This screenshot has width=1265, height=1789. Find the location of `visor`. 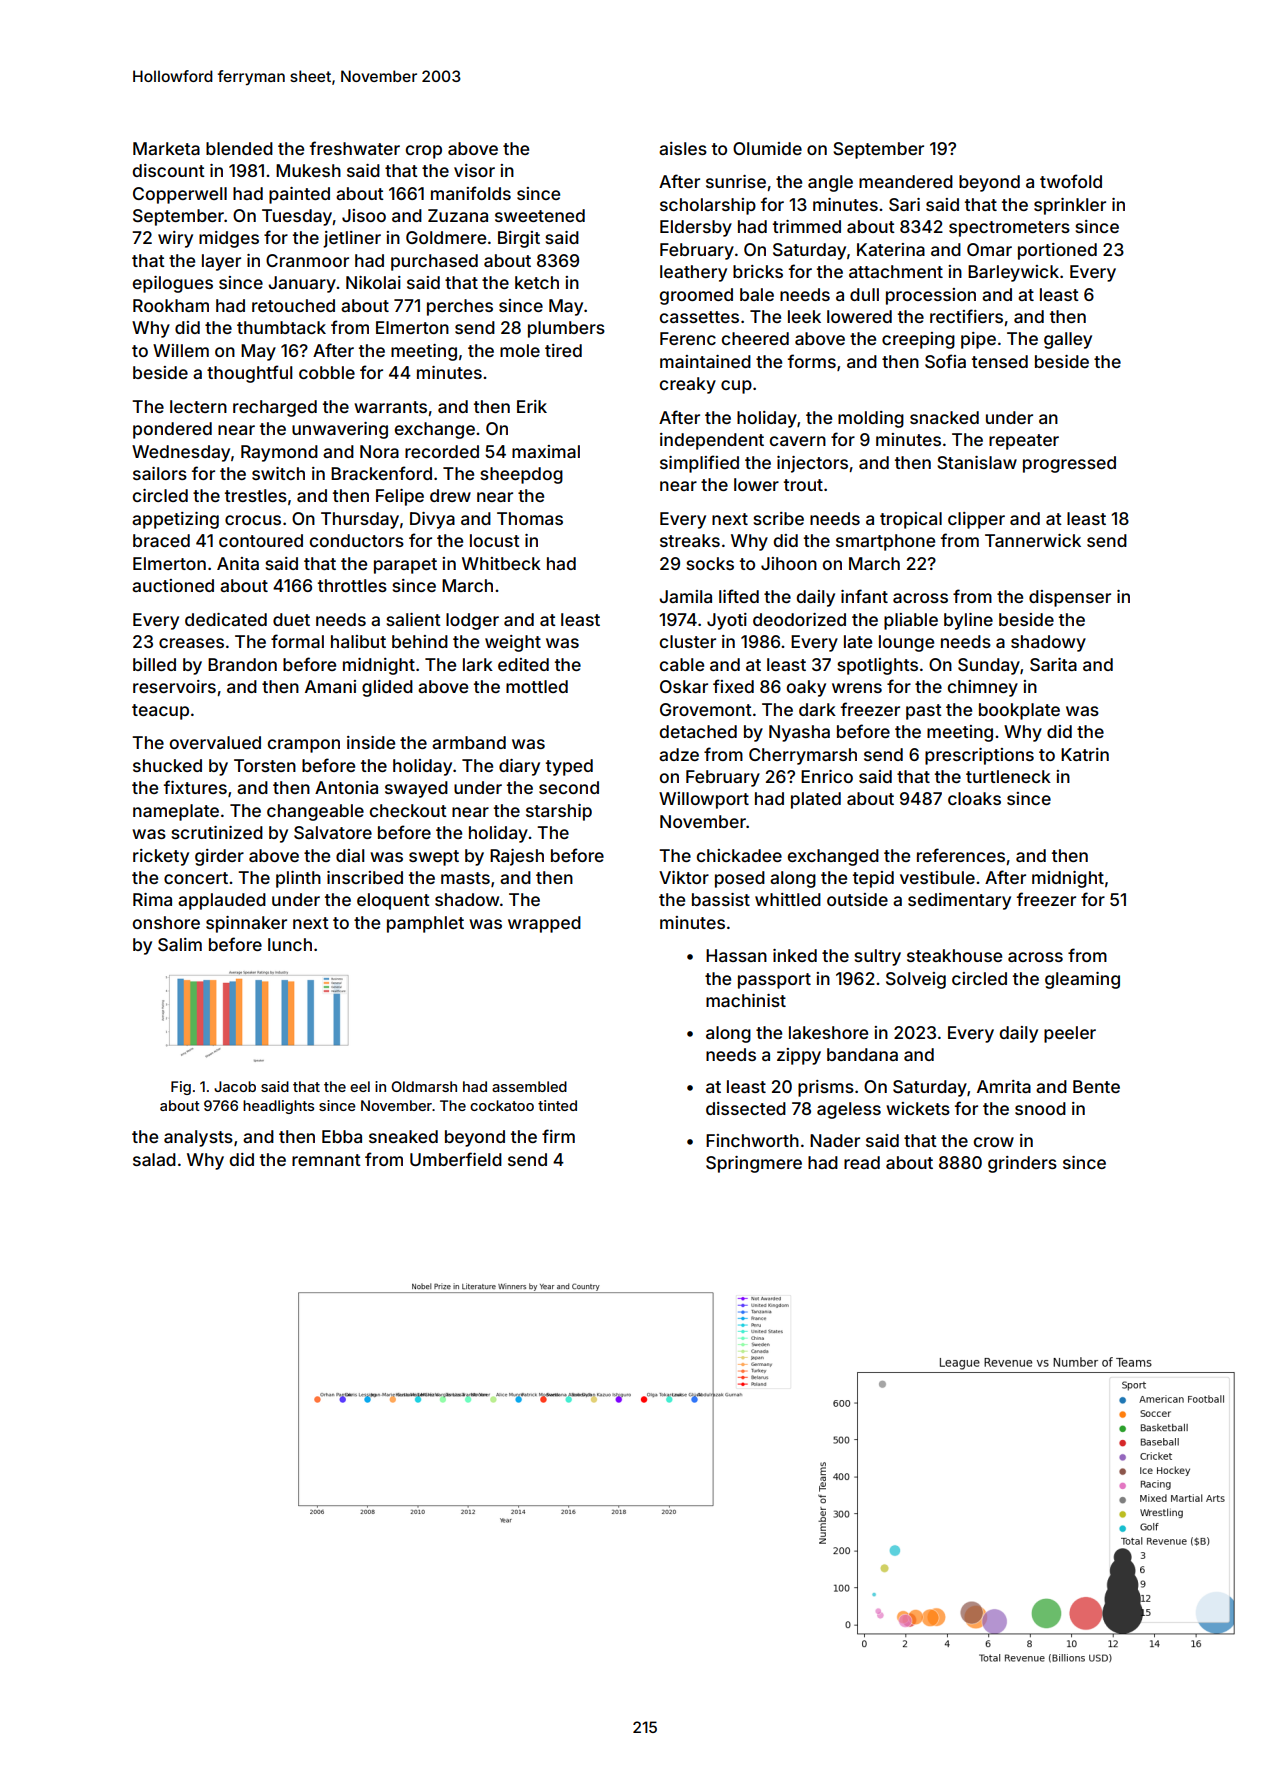

visor is located at coordinates (474, 170).
